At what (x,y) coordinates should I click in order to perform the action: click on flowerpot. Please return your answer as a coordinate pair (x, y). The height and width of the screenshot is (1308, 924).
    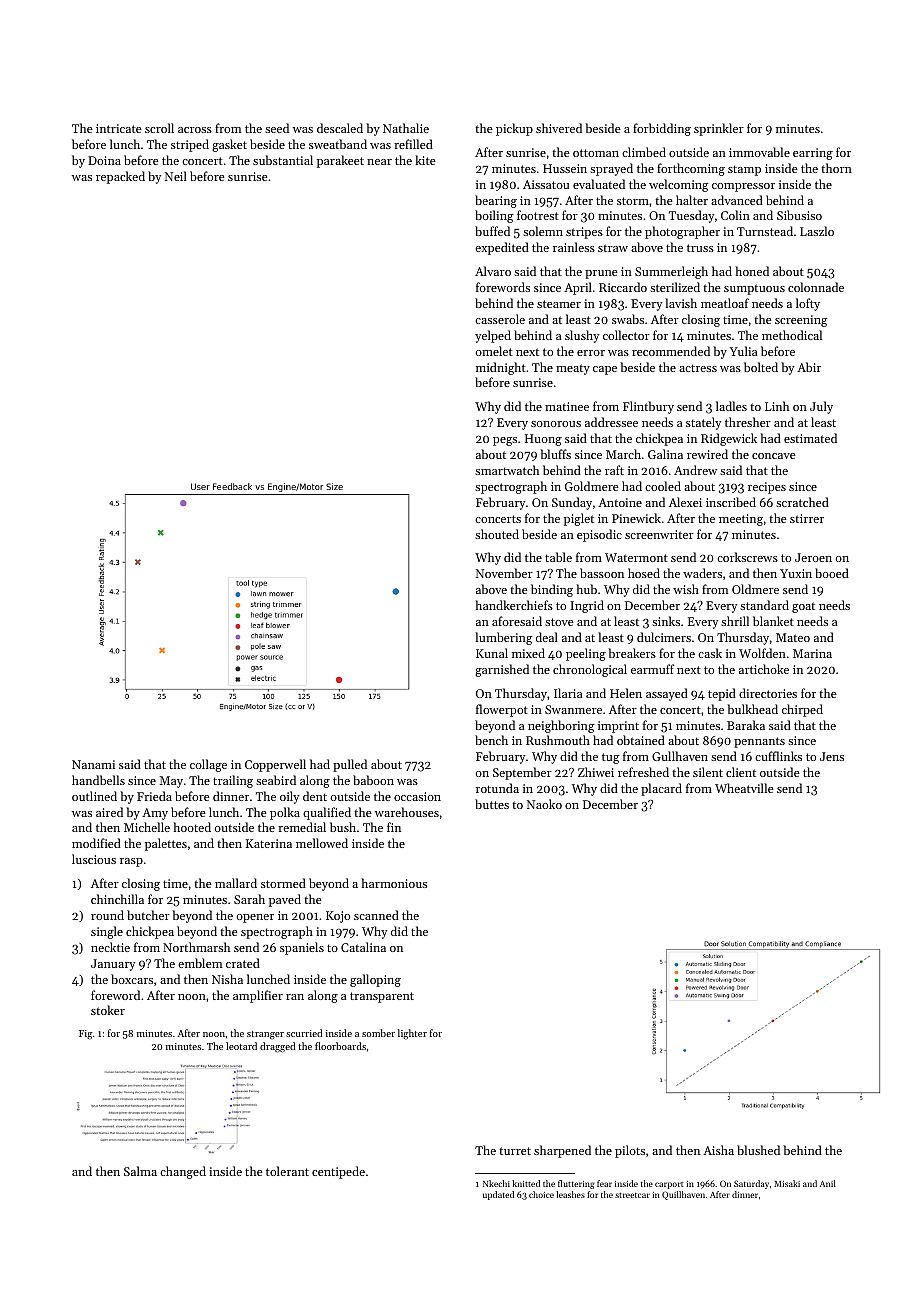
    Looking at the image, I should click on (502, 710).
